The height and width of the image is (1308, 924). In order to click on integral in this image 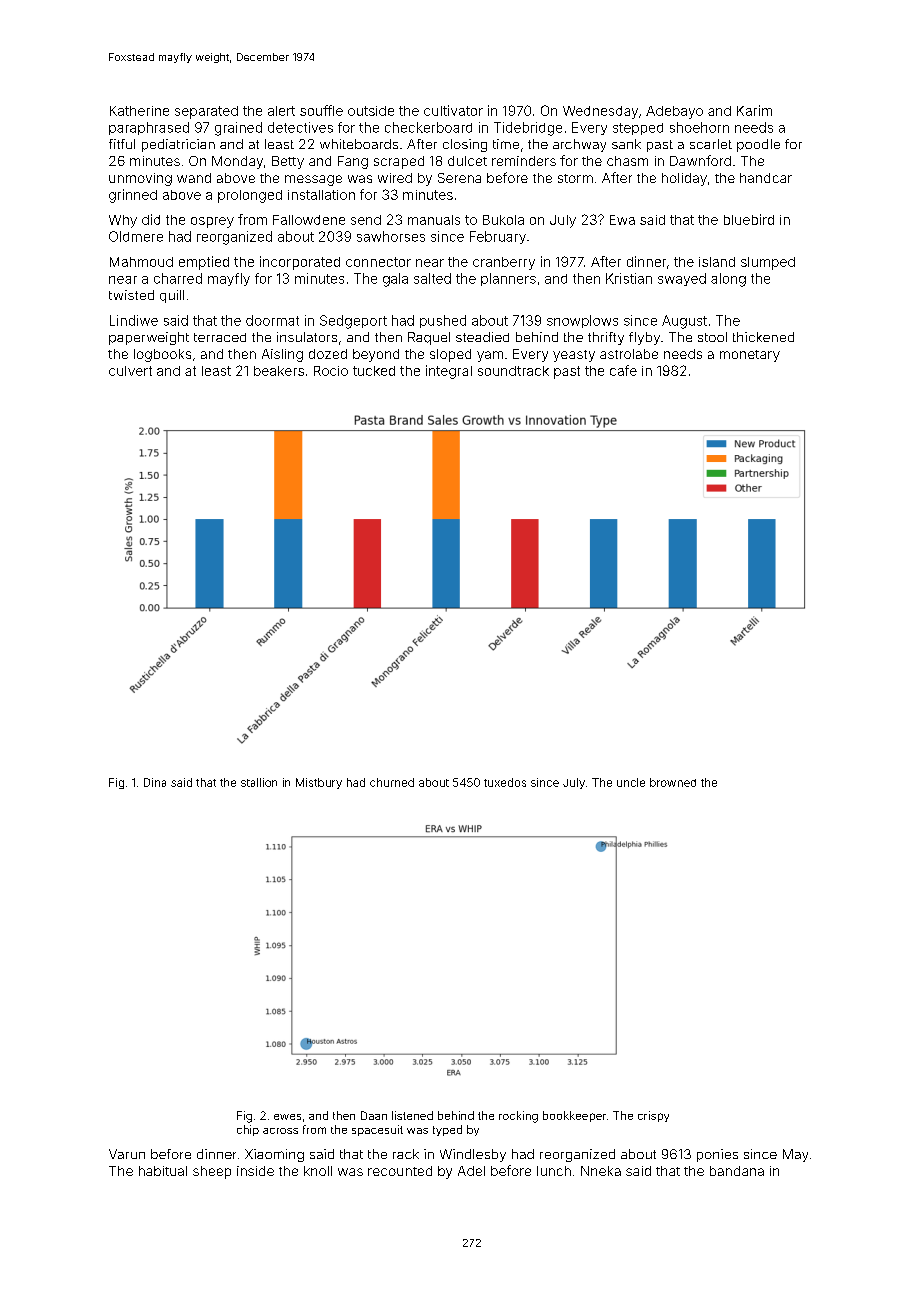, I will do `click(449, 372)`.
